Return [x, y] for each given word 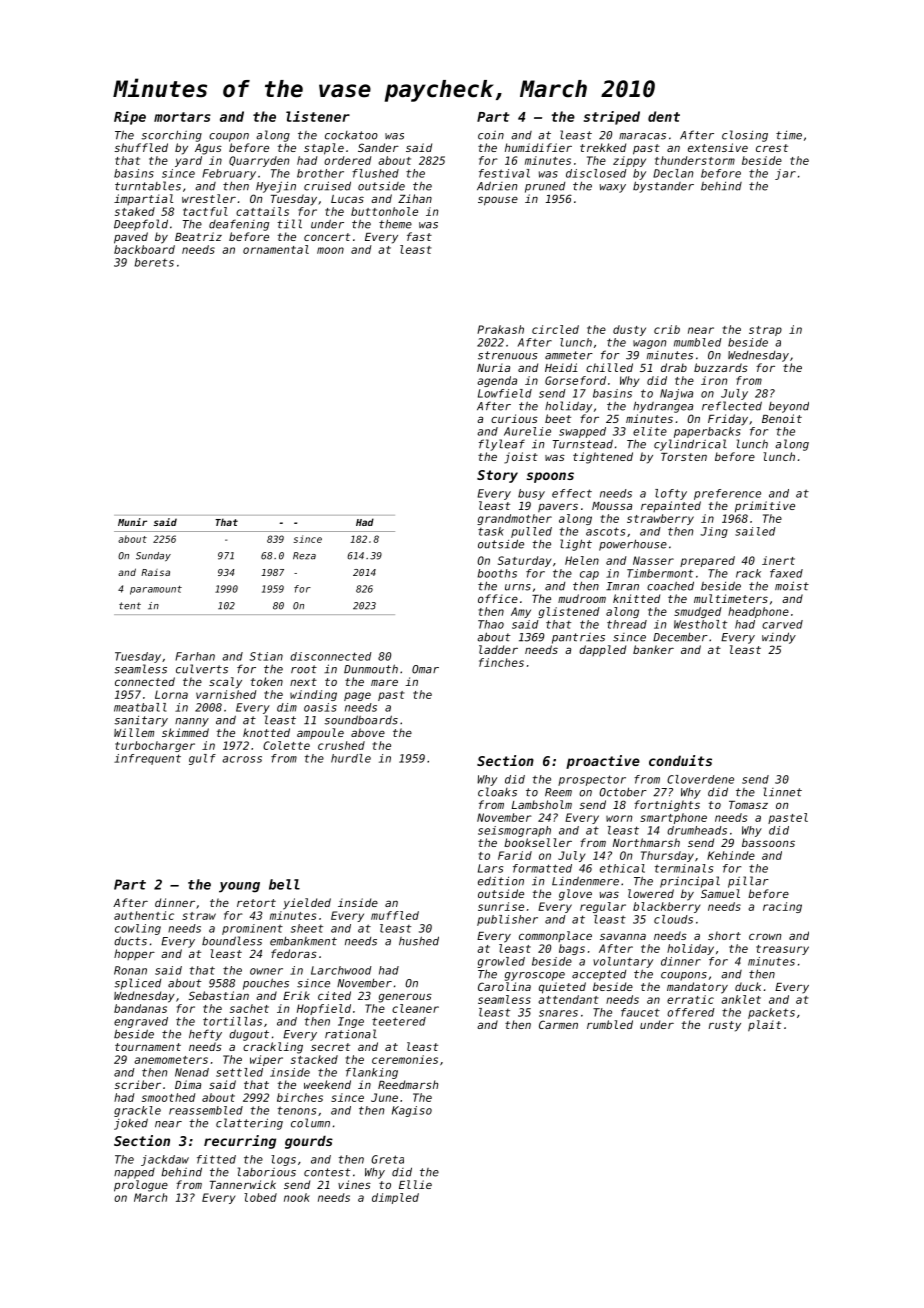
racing [782, 907]
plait [764, 1026]
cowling [138, 929]
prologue [141, 1186]
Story [497, 476]
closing [745, 136]
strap [765, 331]
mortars [182, 117]
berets [154, 262]
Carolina [504, 986]
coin [491, 135]
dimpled [395, 1198]
